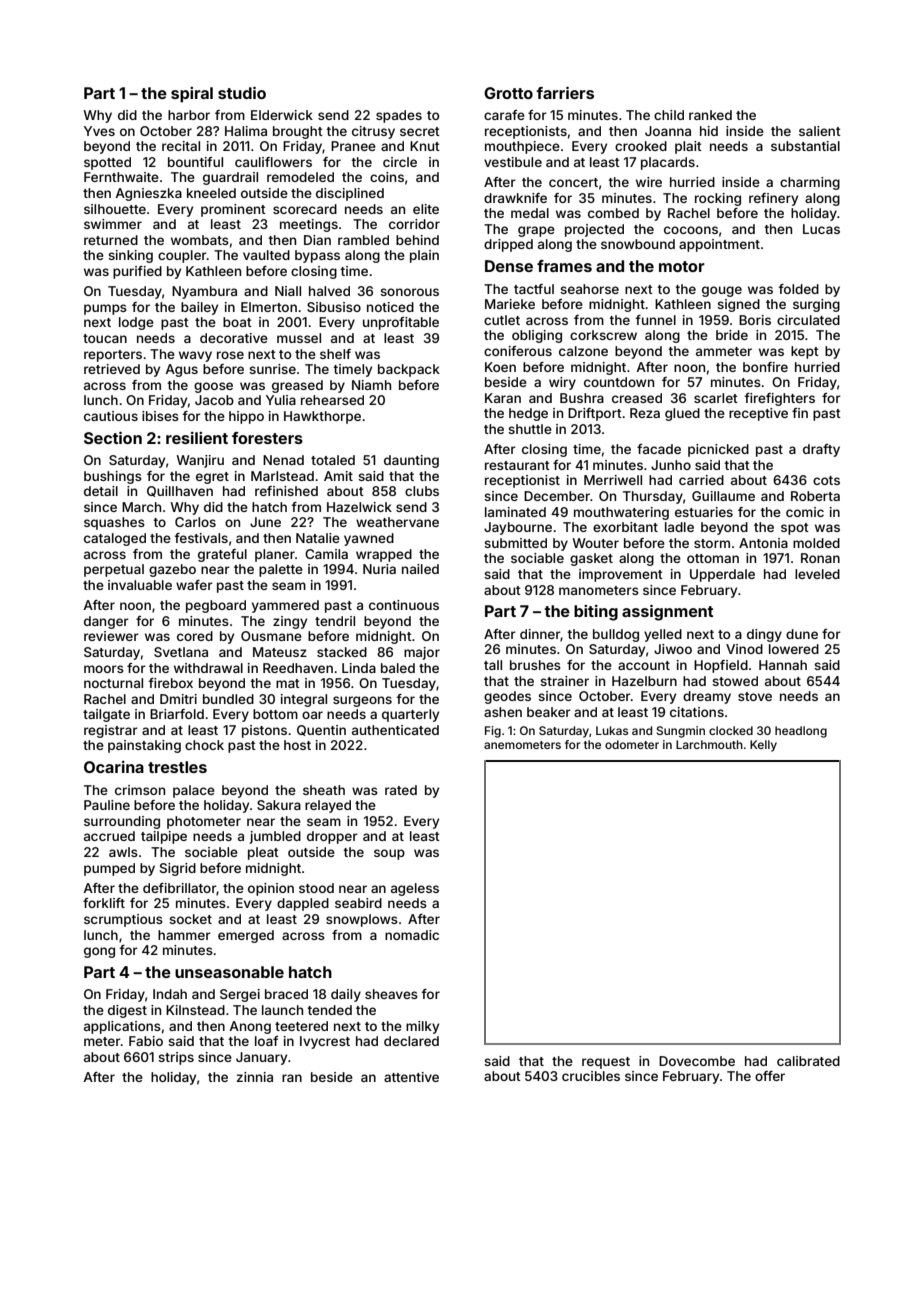 Image resolution: width=924 pixels, height=1314 pixels. I want to click on ranked, so click(710, 115).
